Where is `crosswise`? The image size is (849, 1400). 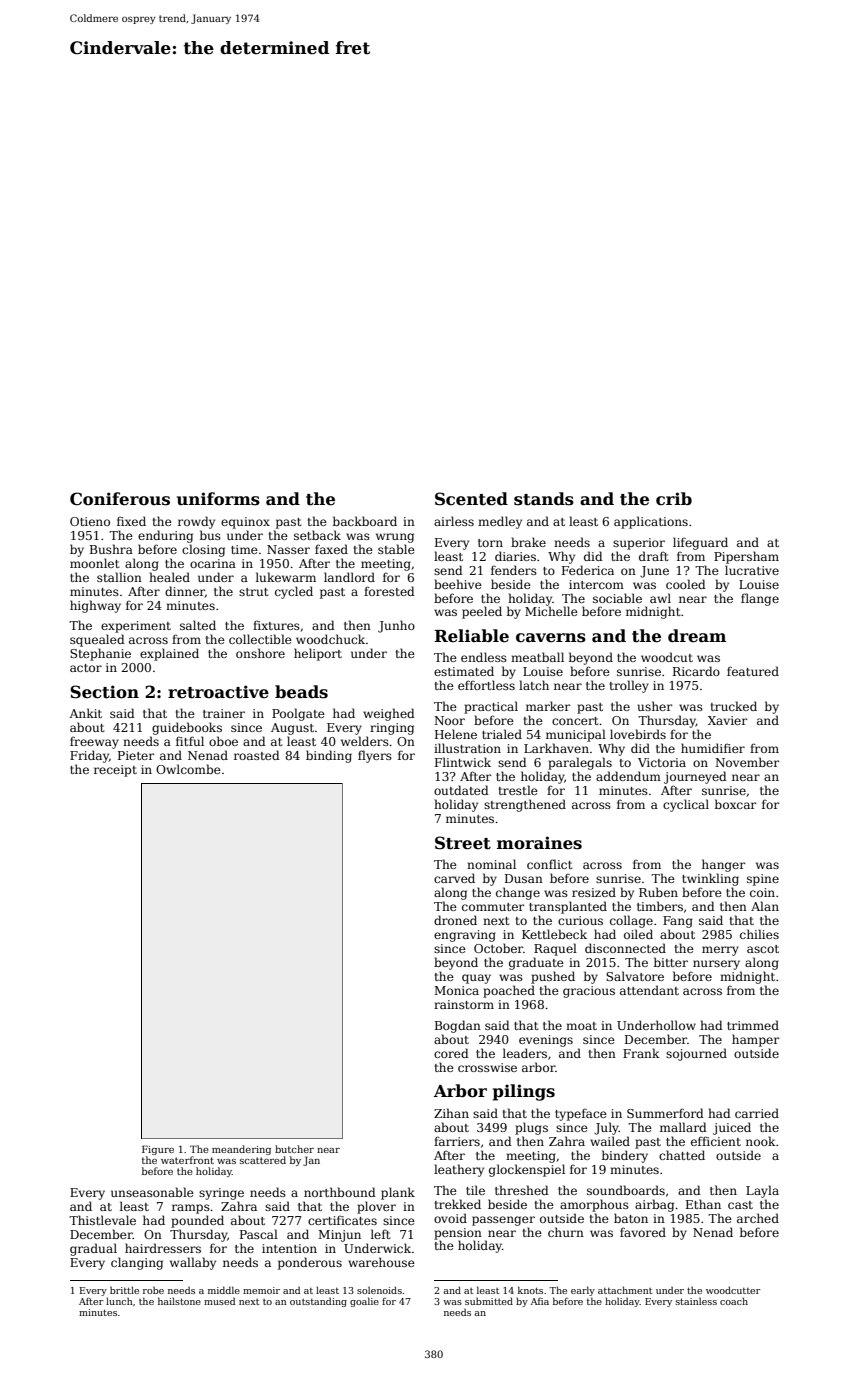 crosswise is located at coordinates (487, 1067).
